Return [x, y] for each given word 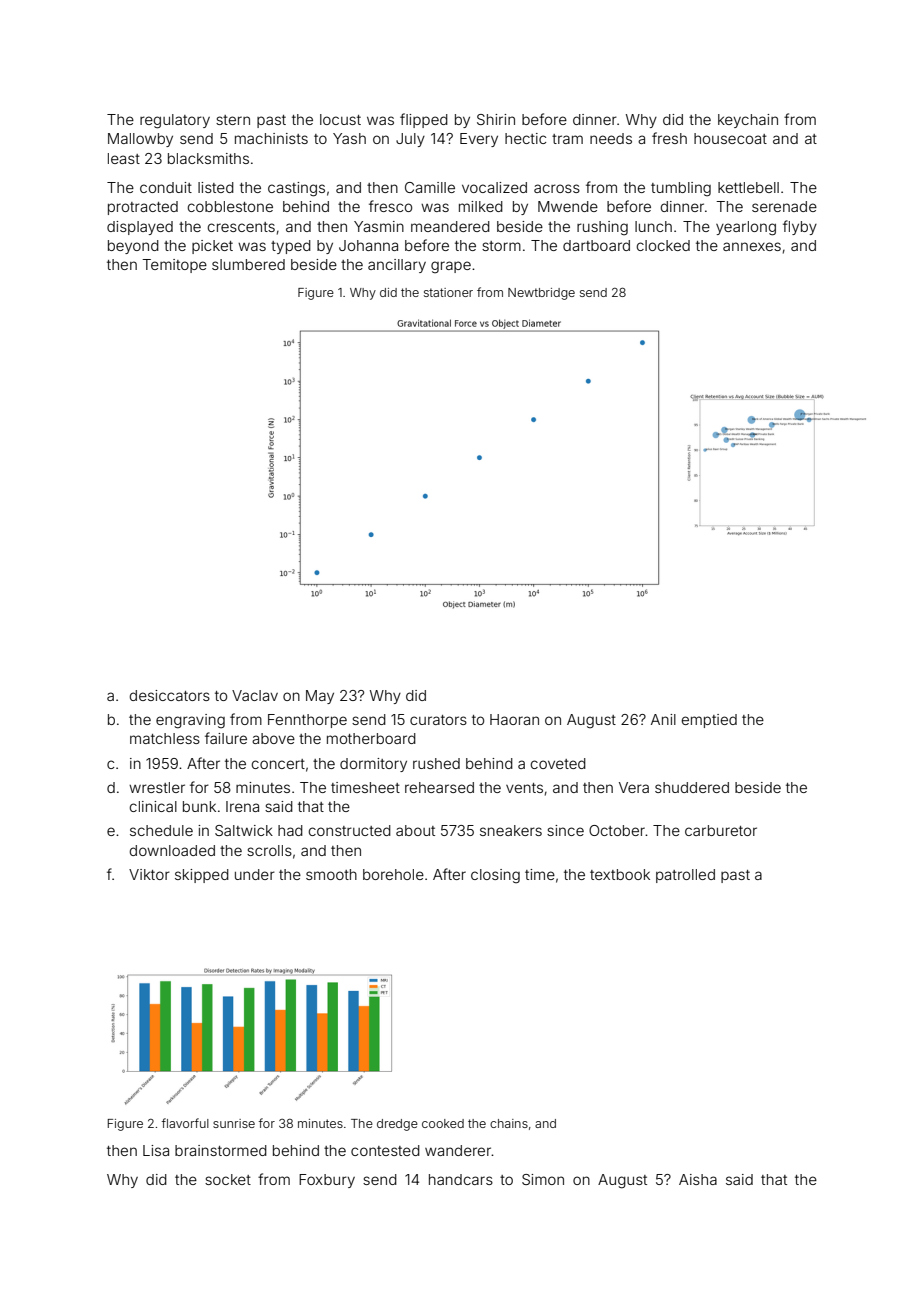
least [124, 158]
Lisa [156, 1150]
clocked [663, 245]
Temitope [174, 266]
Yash [349, 138]
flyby [800, 227]
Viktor [149, 874]
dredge [397, 1125]
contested [385, 1150]
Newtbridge [541, 294]
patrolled [685, 876]
